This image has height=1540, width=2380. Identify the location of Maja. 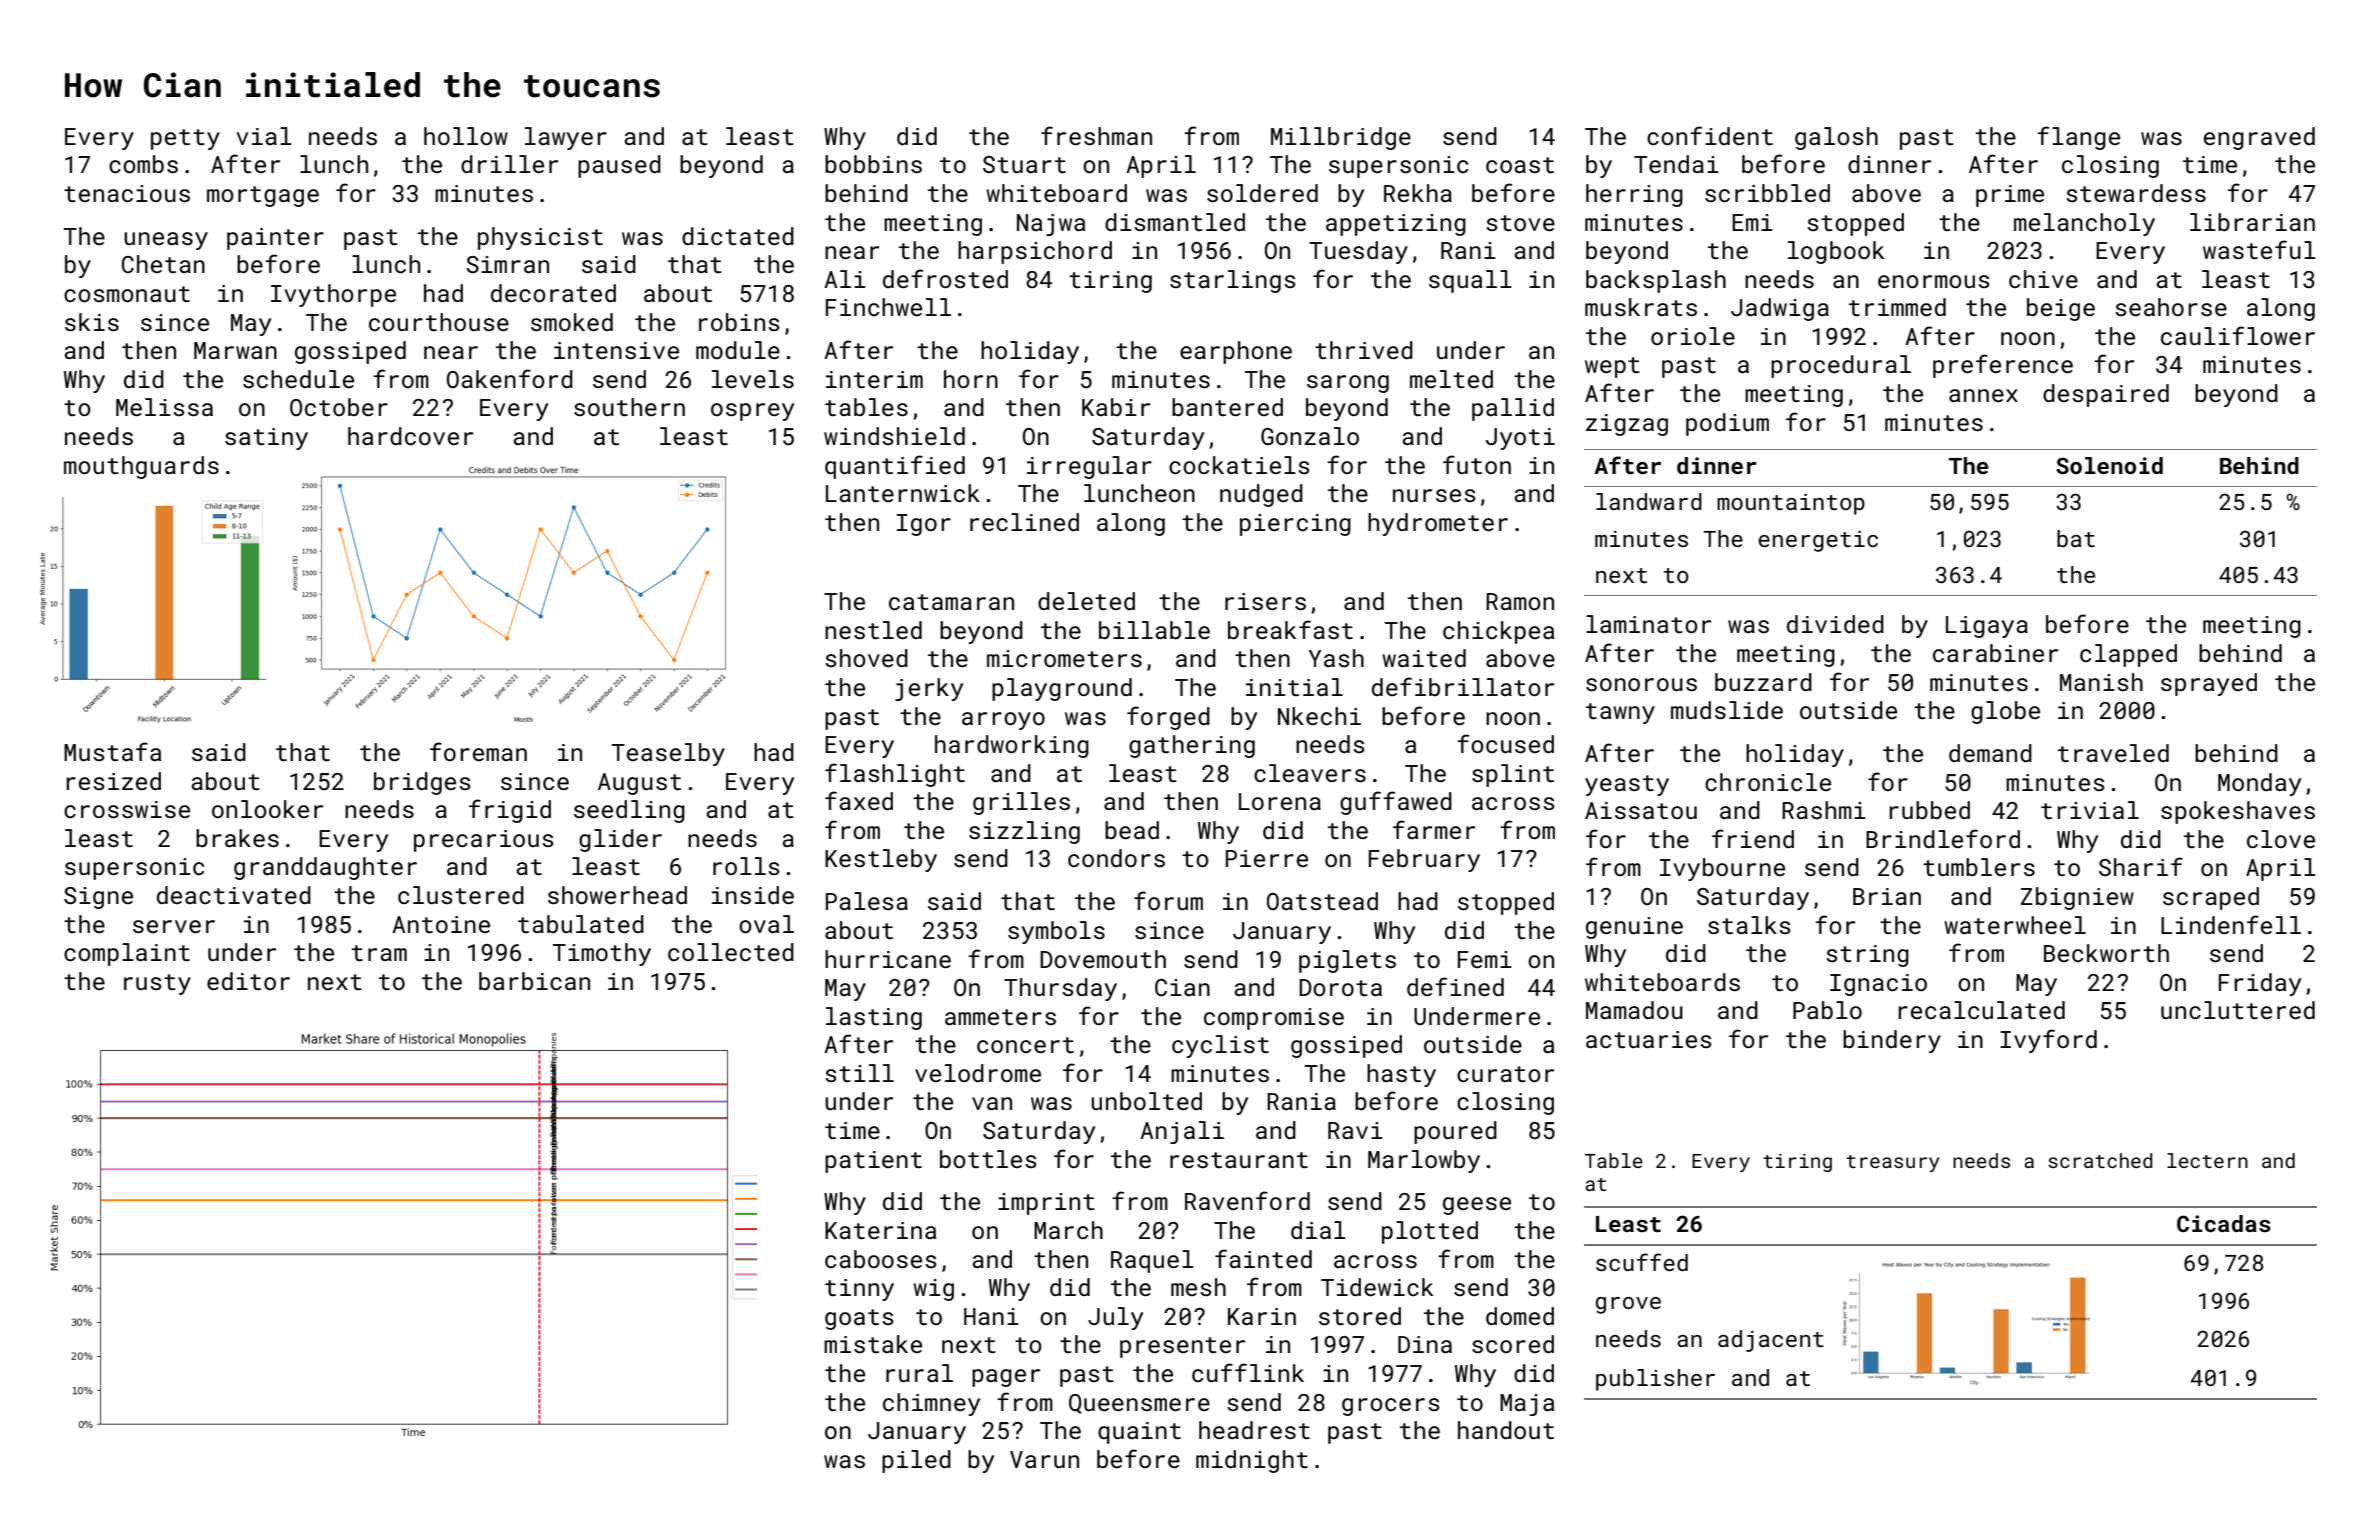
(1527, 1405).
